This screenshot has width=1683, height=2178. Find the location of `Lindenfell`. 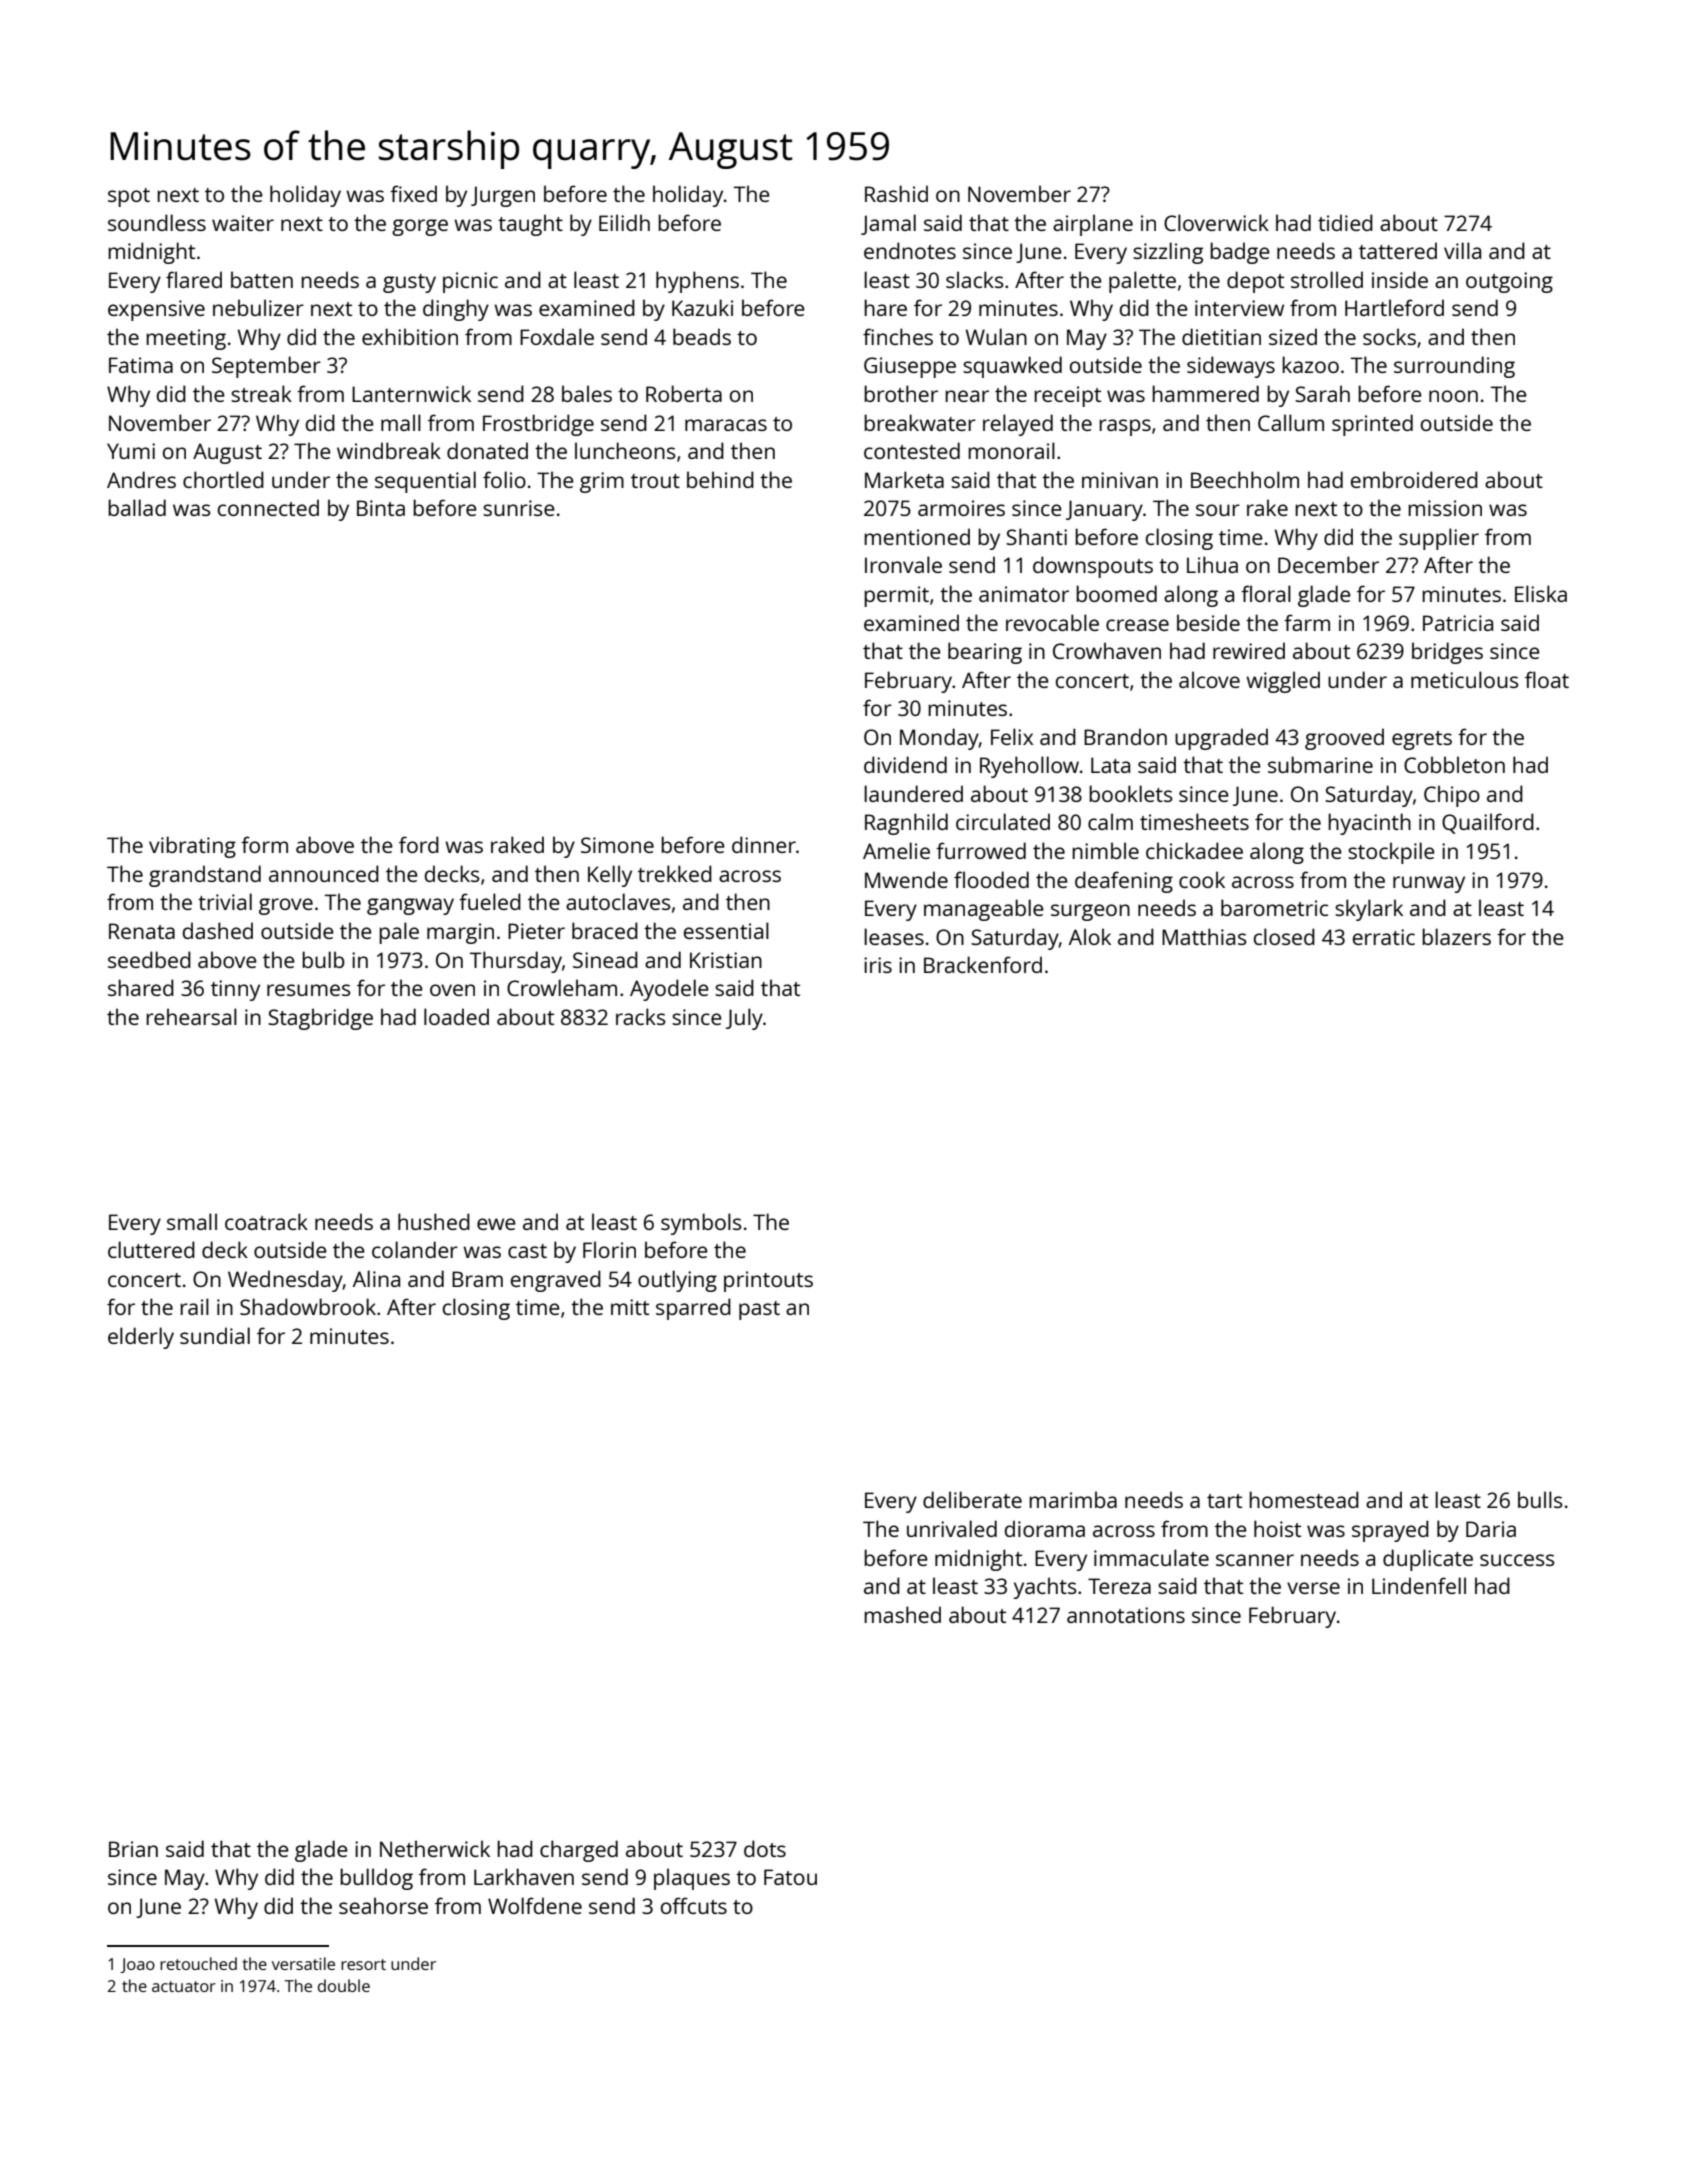

Lindenfell is located at coordinates (1419, 1585).
